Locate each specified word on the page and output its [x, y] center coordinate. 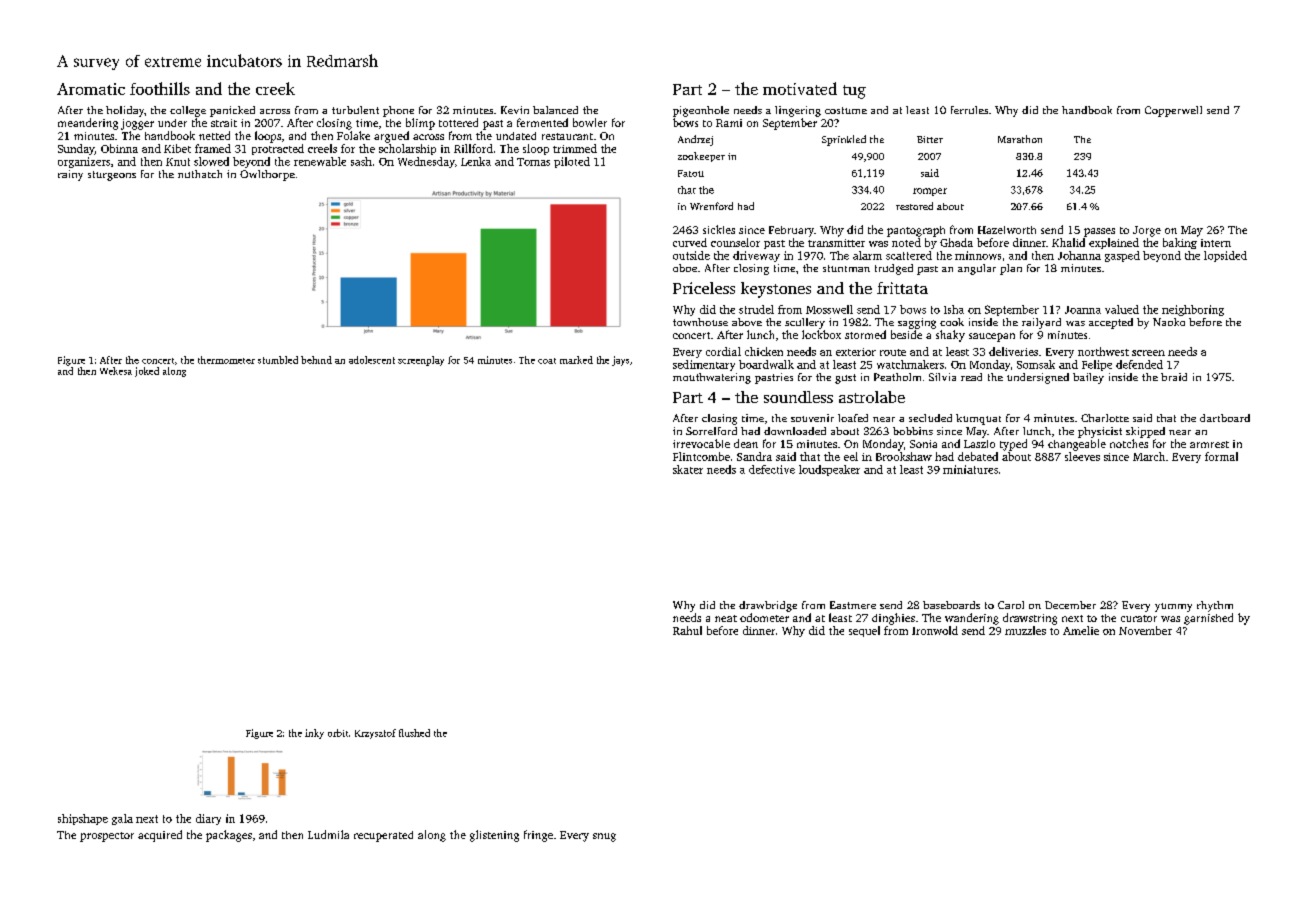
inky [314, 734]
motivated [800, 88]
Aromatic [91, 89]
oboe [685, 268]
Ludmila [328, 834]
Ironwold [935, 630]
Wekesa [116, 371]
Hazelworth [1007, 230]
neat [726, 618]
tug [854, 92]
